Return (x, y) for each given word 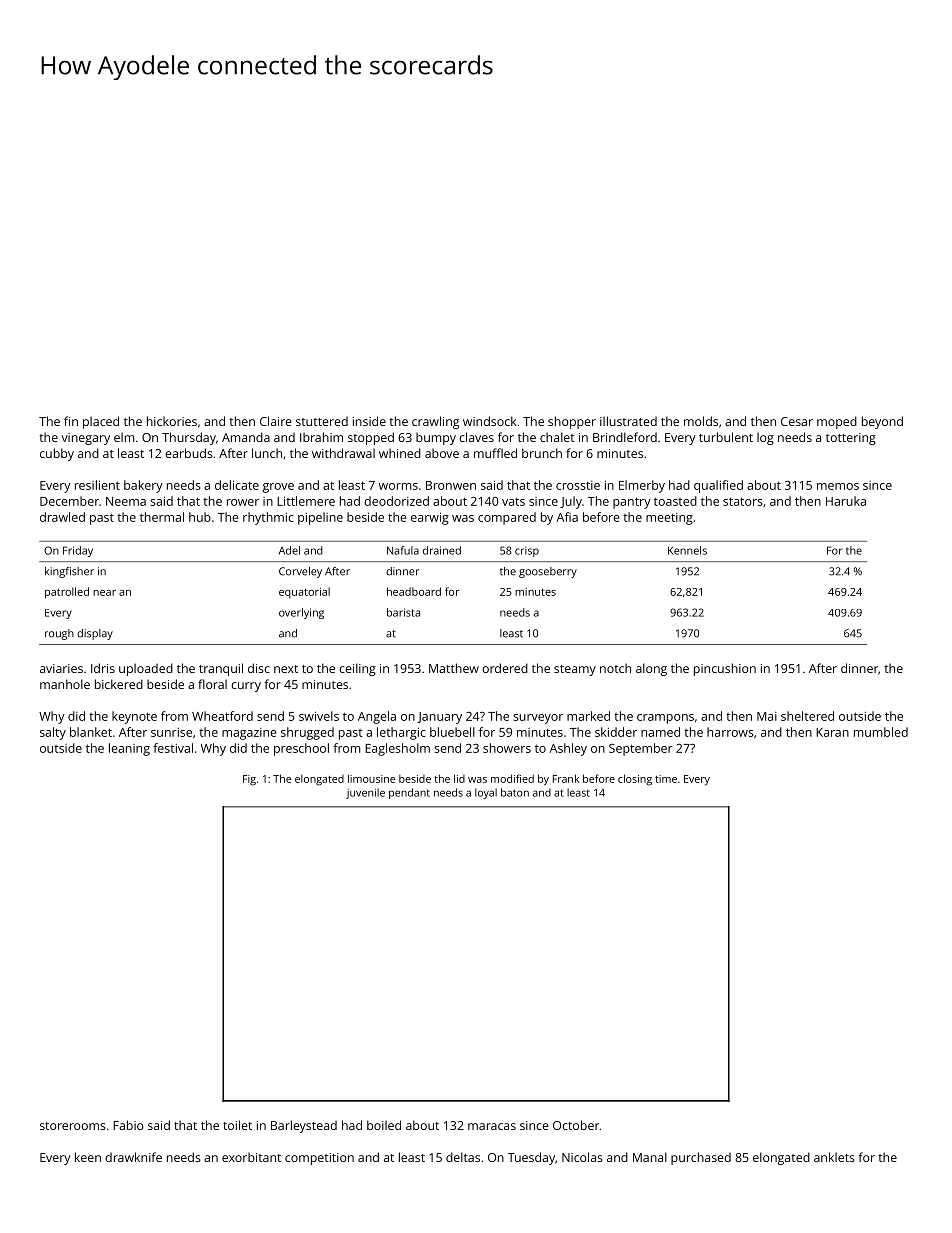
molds (701, 421)
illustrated (628, 421)
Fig (249, 780)
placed (101, 422)
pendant (409, 793)
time (666, 779)
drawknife (133, 1157)
